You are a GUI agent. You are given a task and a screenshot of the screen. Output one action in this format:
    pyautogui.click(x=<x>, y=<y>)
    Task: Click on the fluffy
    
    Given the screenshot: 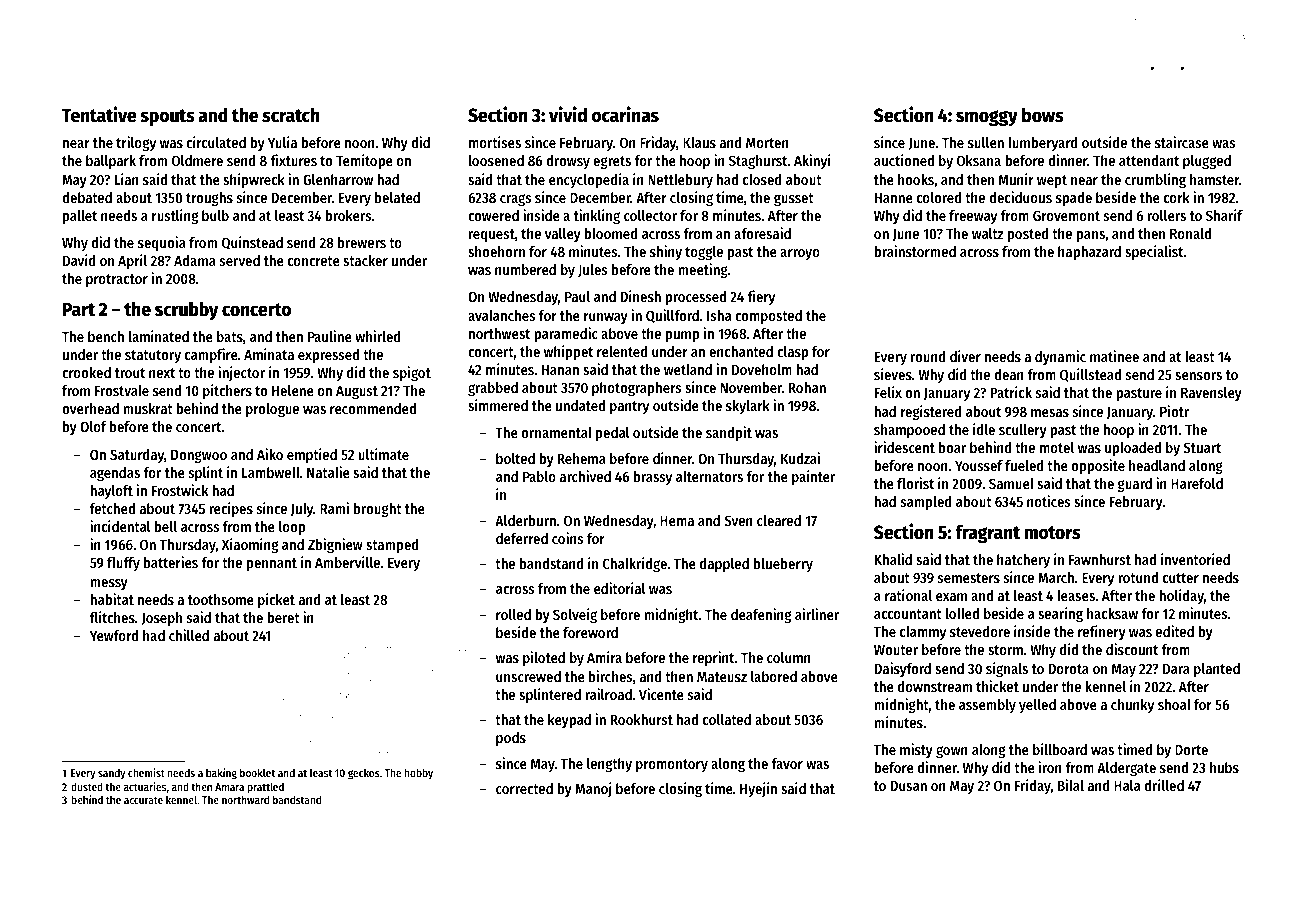 What is the action you would take?
    pyautogui.click(x=123, y=564)
